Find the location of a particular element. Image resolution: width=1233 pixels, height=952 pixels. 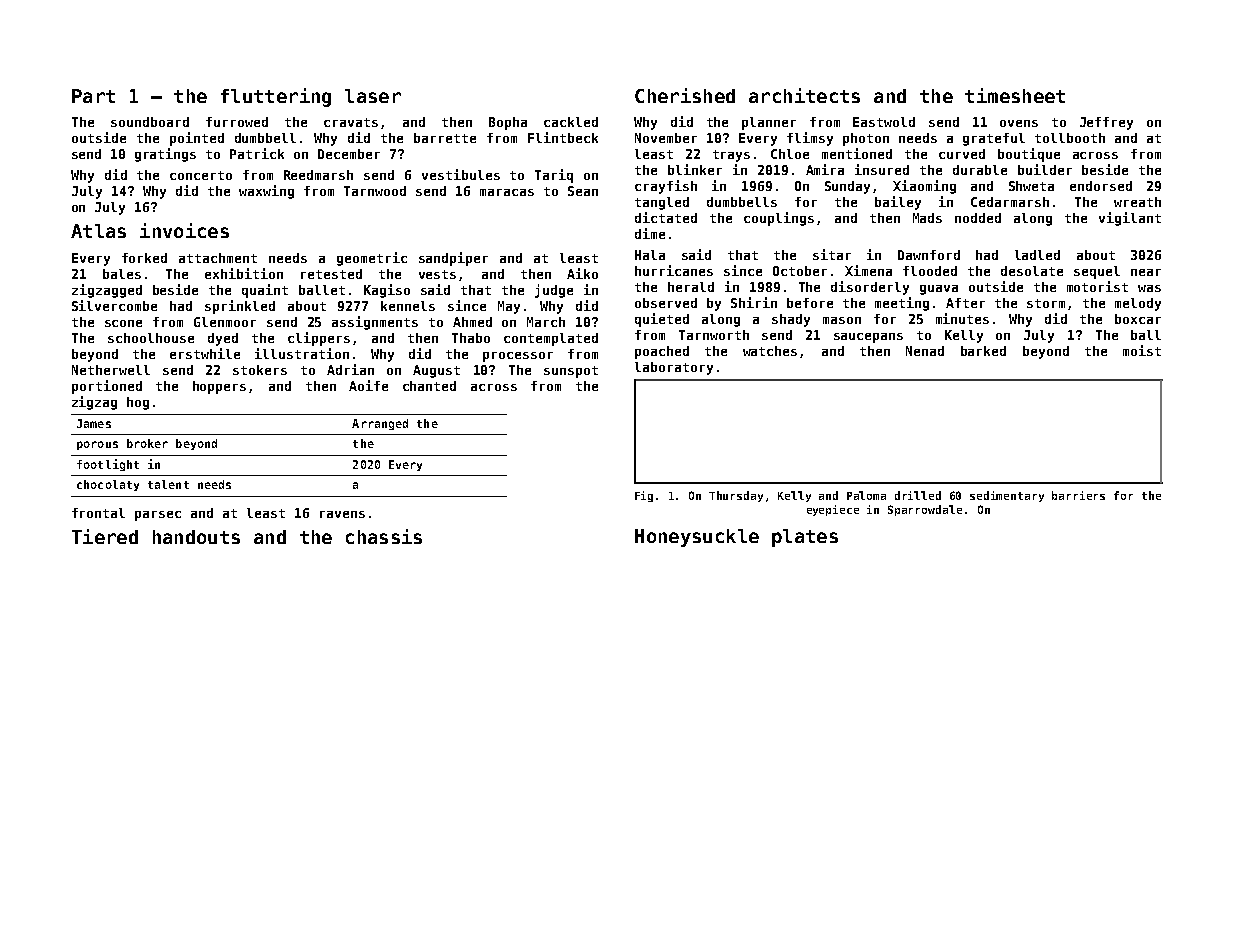

Silvercombe is located at coordinates (114, 305).
